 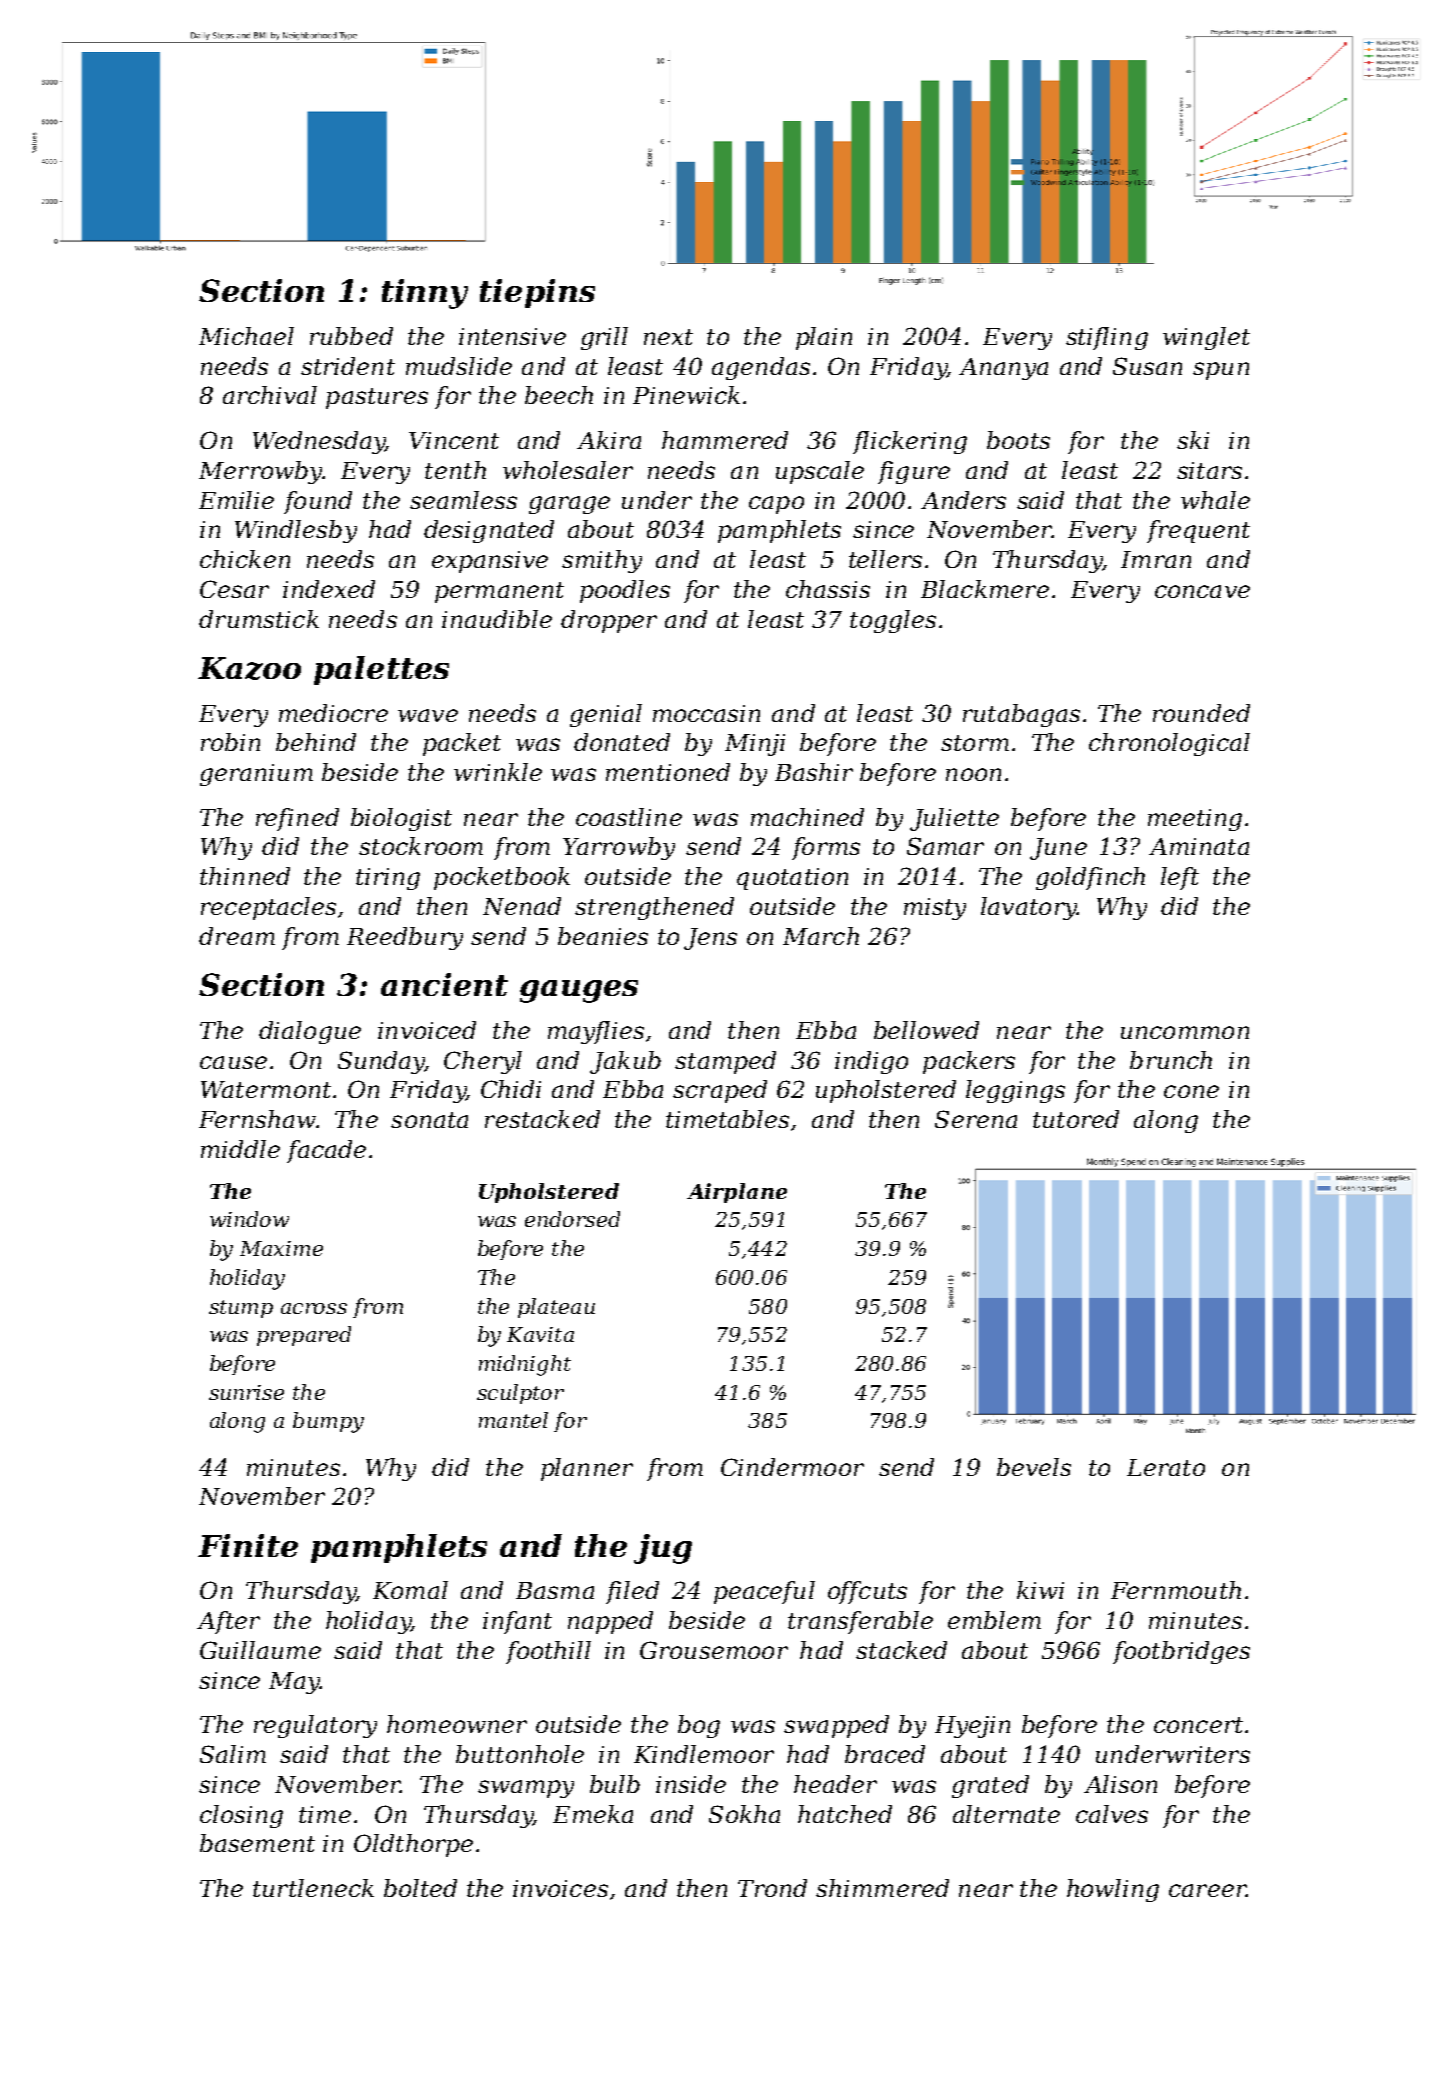 What do you see at coordinates (1206, 338) in the screenshot?
I see `winglet` at bounding box center [1206, 338].
